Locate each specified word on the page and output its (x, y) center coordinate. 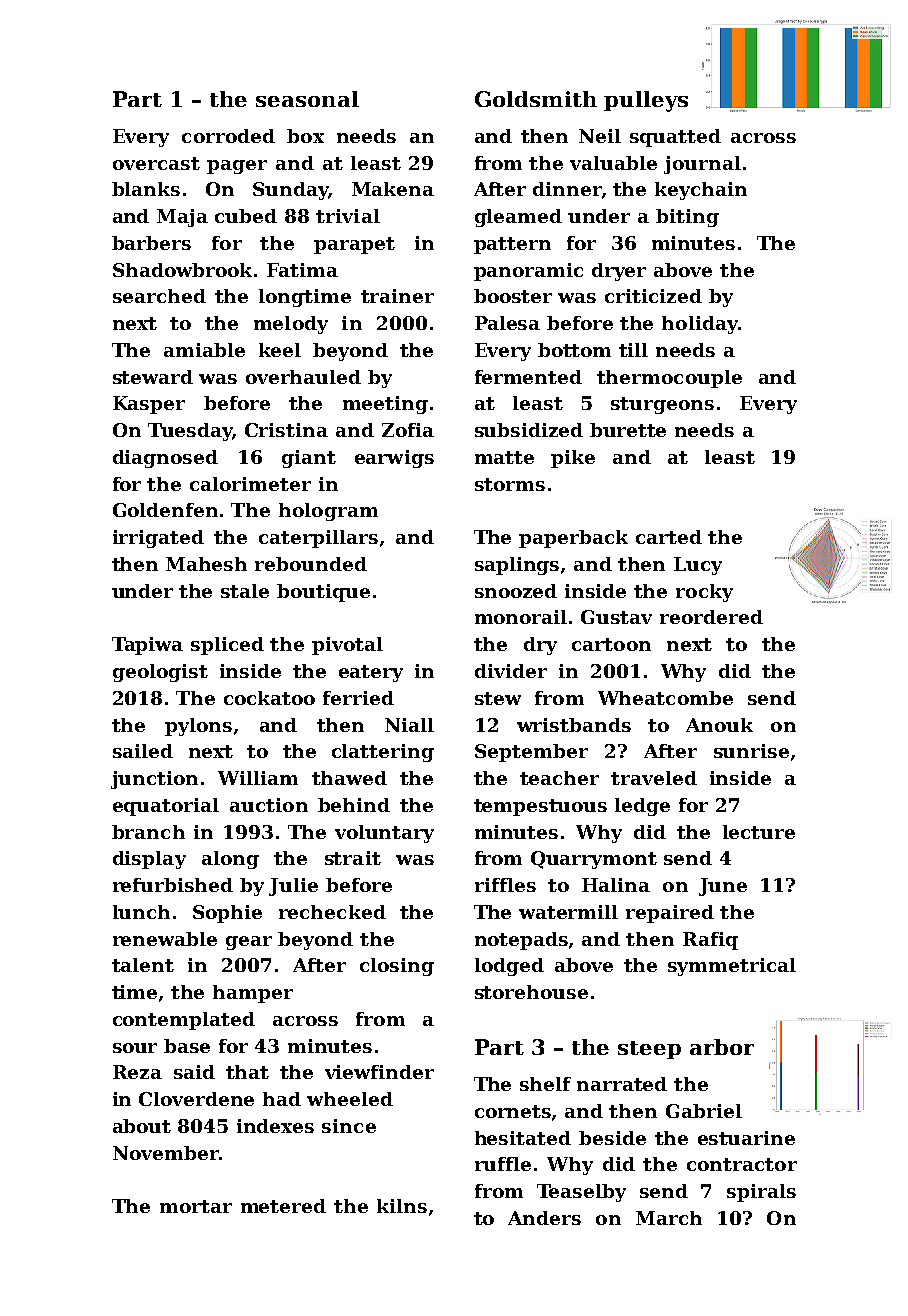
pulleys (646, 101)
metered (283, 1206)
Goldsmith (536, 99)
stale (245, 591)
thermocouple (669, 379)
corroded (228, 136)
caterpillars (318, 539)
